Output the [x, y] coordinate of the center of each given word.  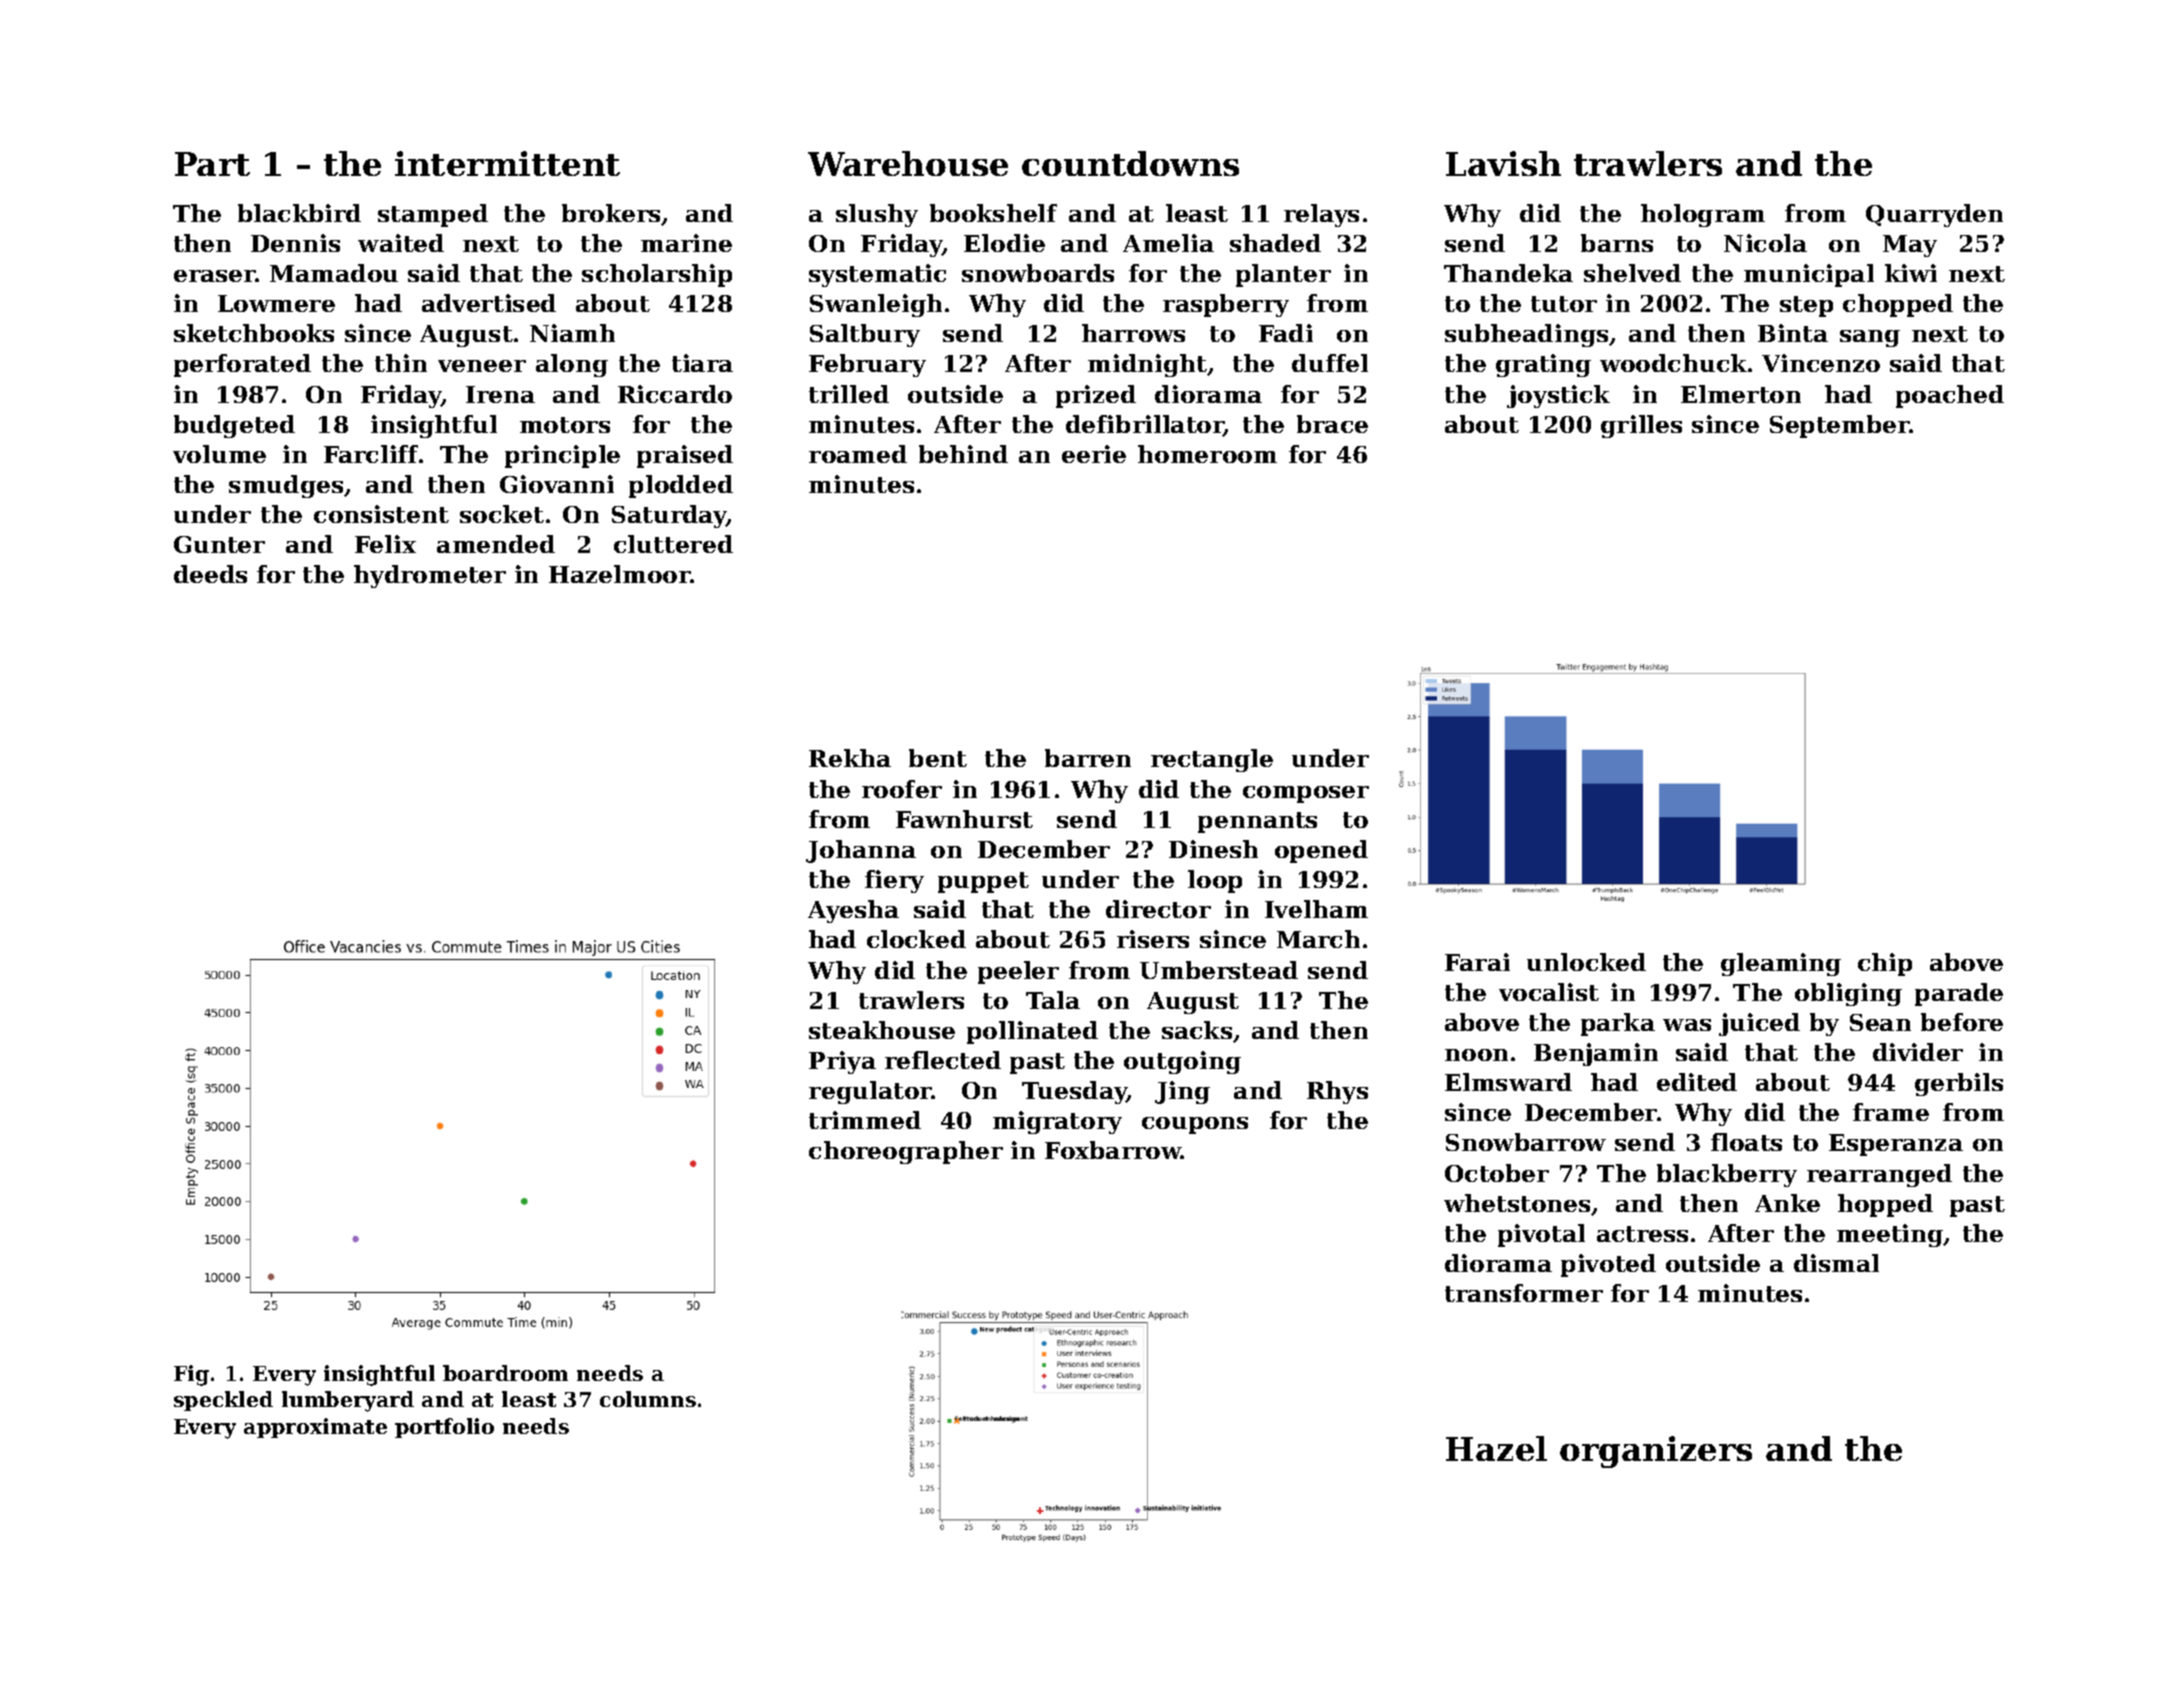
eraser [215, 276]
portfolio [444, 1428]
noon [1476, 1055]
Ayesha [853, 911]
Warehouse [908, 163]
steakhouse [882, 1030]
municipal [1809, 275]
